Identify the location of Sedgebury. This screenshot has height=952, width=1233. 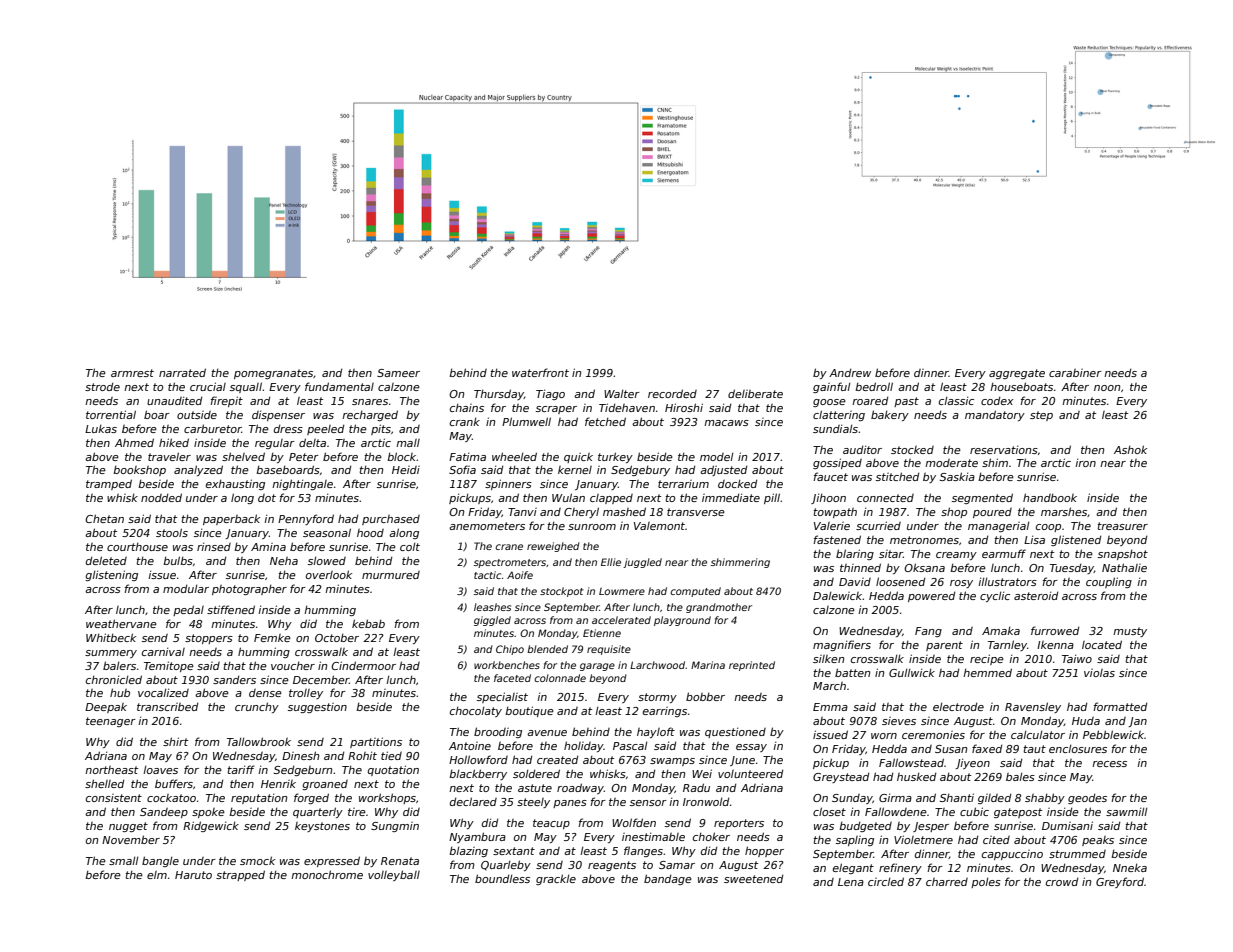
(640, 470).
